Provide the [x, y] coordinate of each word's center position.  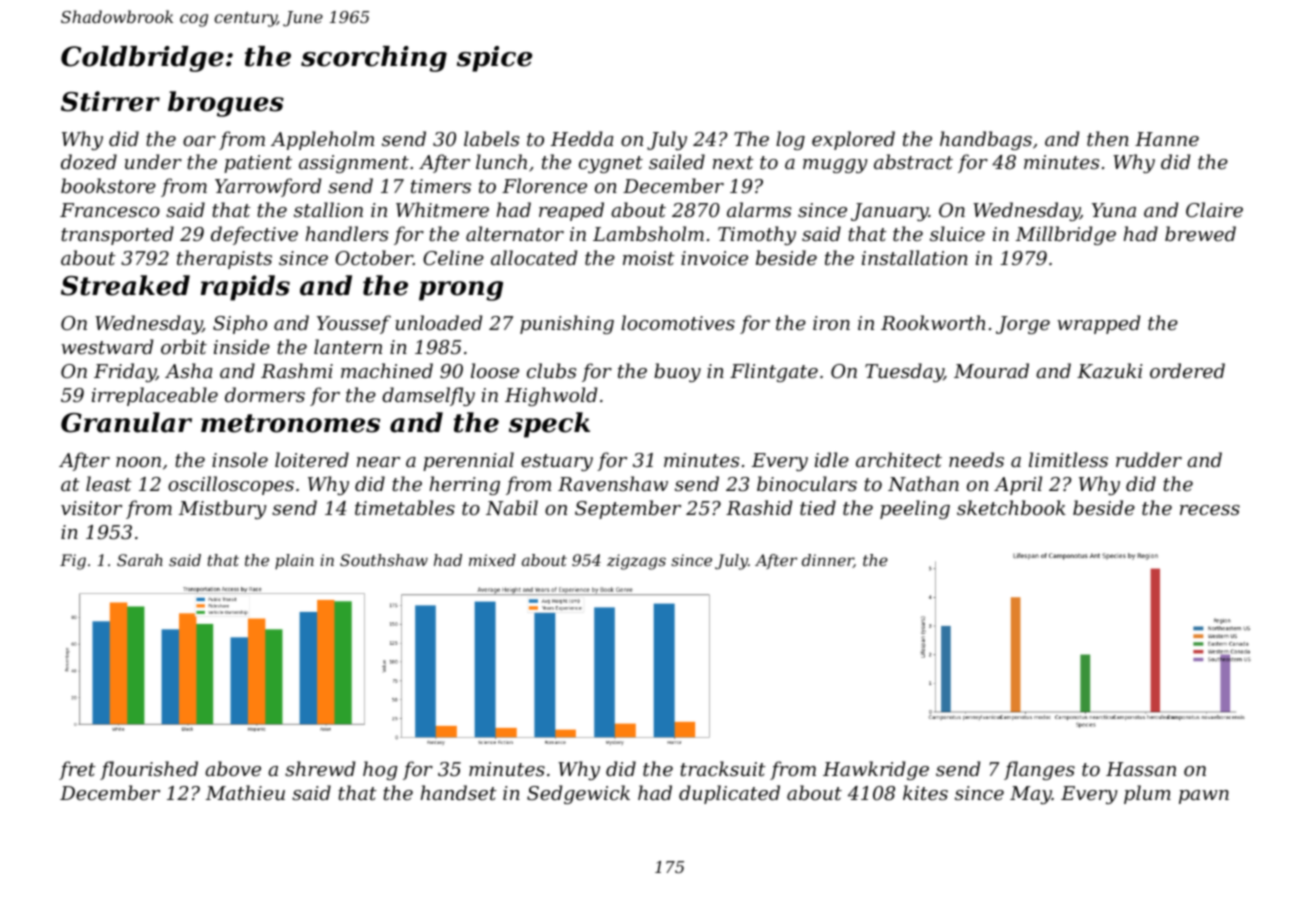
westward [107, 346]
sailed [677, 161]
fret [77, 770]
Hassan [1141, 769]
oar [199, 141]
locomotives [678, 322]
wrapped [1098, 324]
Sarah [140, 560]
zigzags [636, 562]
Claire [1214, 209]
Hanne [1167, 139]
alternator [515, 233]
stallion [328, 209]
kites [925, 792]
